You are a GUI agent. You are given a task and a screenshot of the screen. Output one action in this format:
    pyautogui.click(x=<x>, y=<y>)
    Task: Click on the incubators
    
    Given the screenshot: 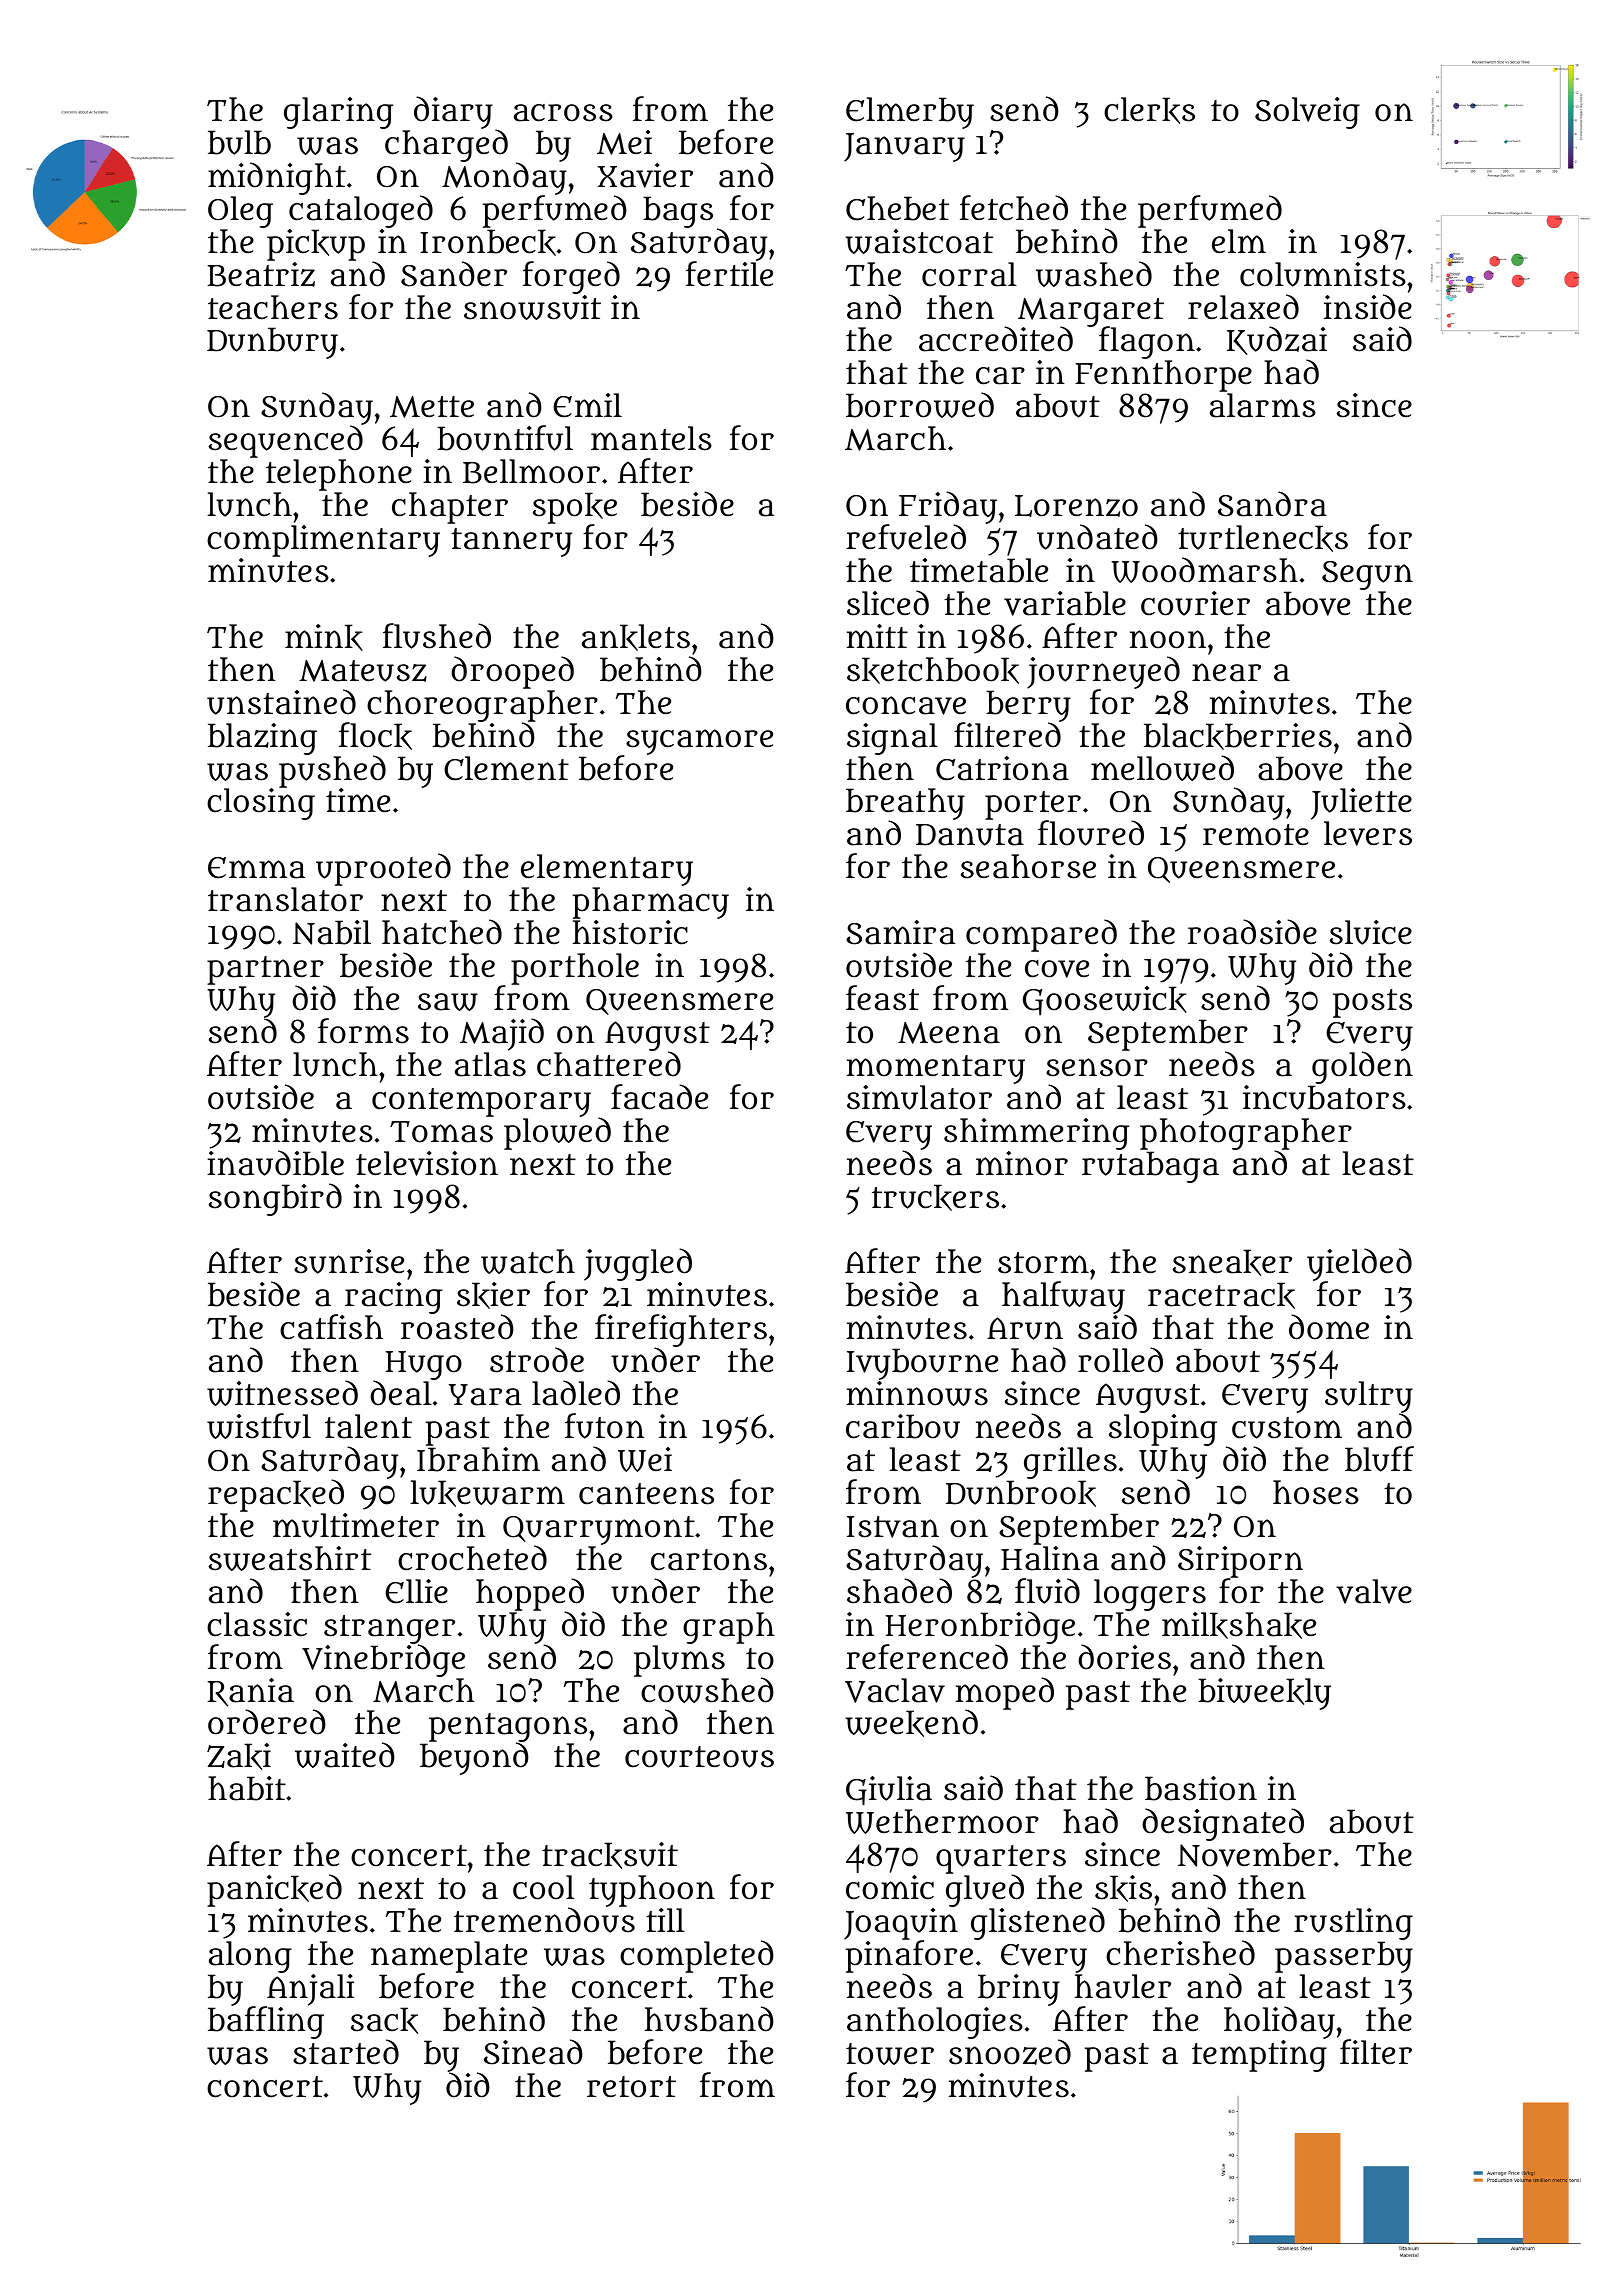 What is the action you would take?
    pyautogui.click(x=1324, y=1097)
